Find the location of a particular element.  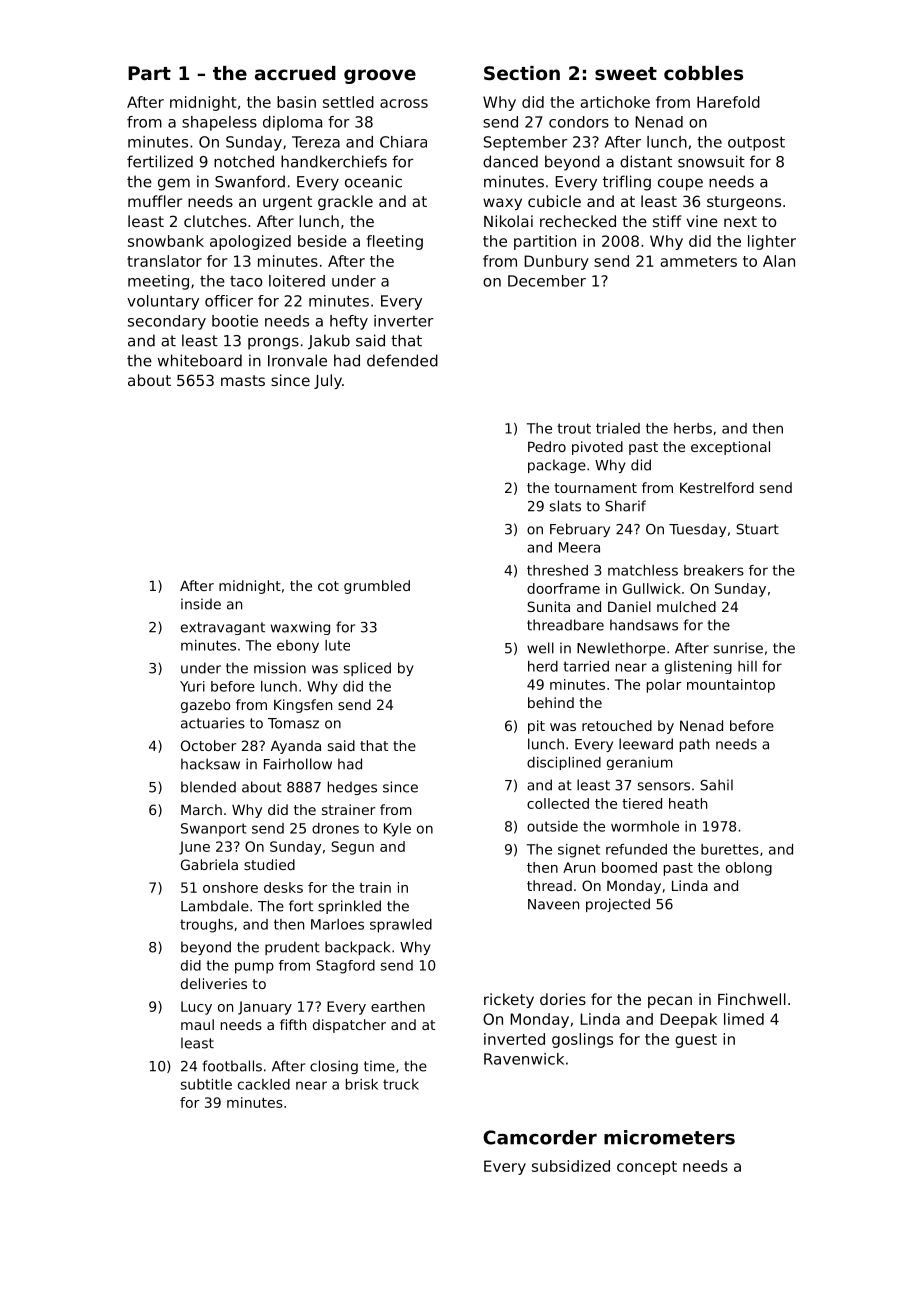

oblong is located at coordinates (749, 869).
